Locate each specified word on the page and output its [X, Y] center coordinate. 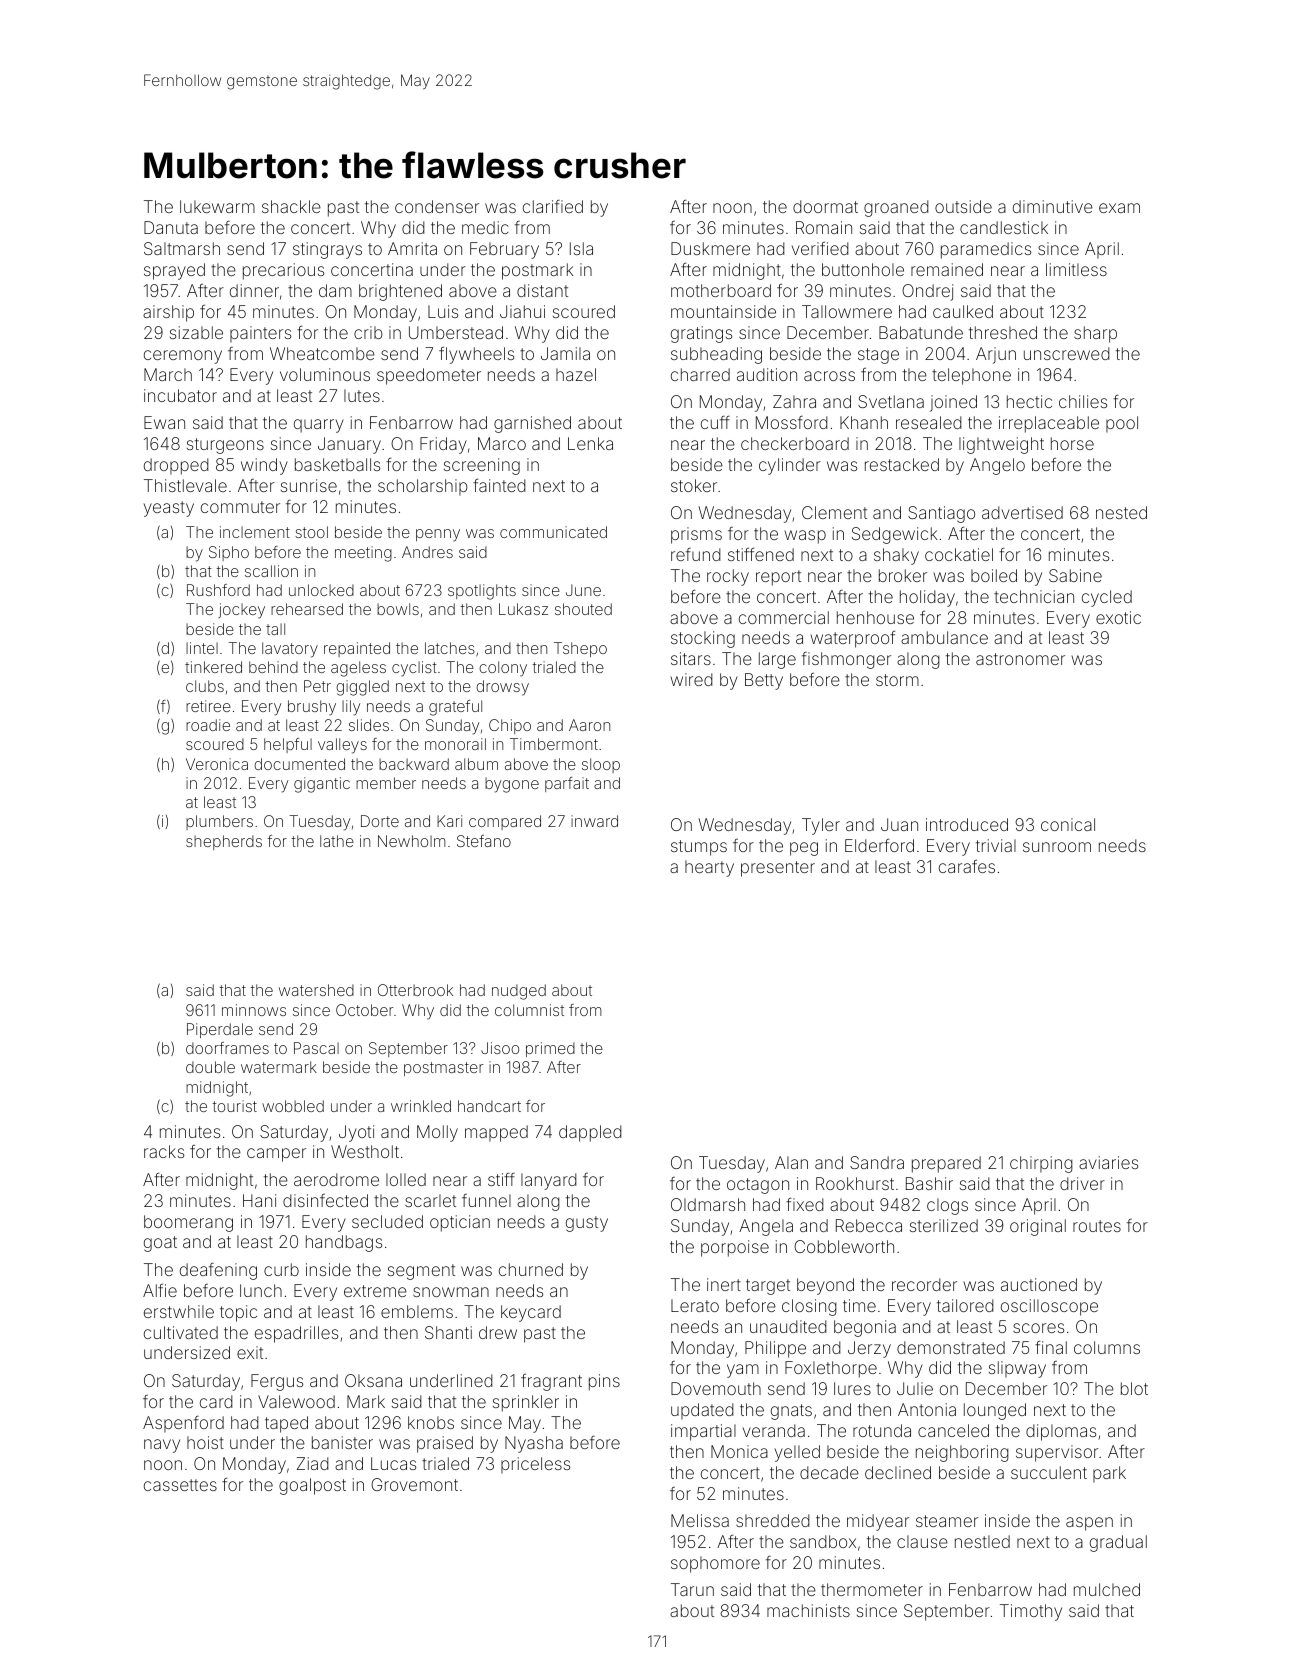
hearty [709, 868]
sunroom [1057, 847]
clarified [553, 206]
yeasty [169, 509]
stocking [703, 639]
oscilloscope [1049, 1307]
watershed [316, 990]
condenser [437, 206]
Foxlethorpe [831, 1369]
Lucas [393, 1463]
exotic [1118, 617]
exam [1119, 208]
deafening [218, 1271]
